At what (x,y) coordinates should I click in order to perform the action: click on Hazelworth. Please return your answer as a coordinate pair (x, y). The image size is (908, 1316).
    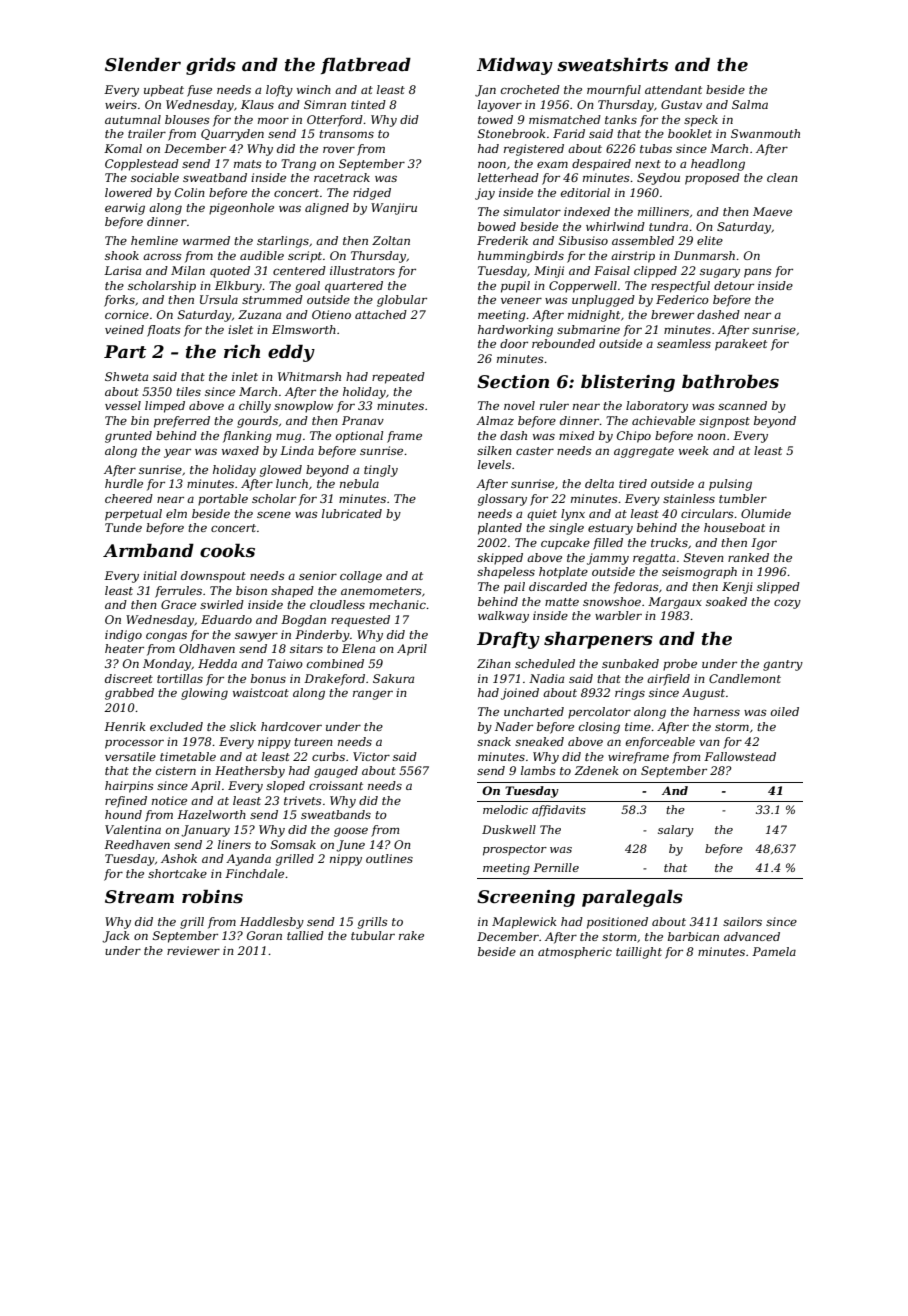
    Looking at the image, I should click on (211, 814).
